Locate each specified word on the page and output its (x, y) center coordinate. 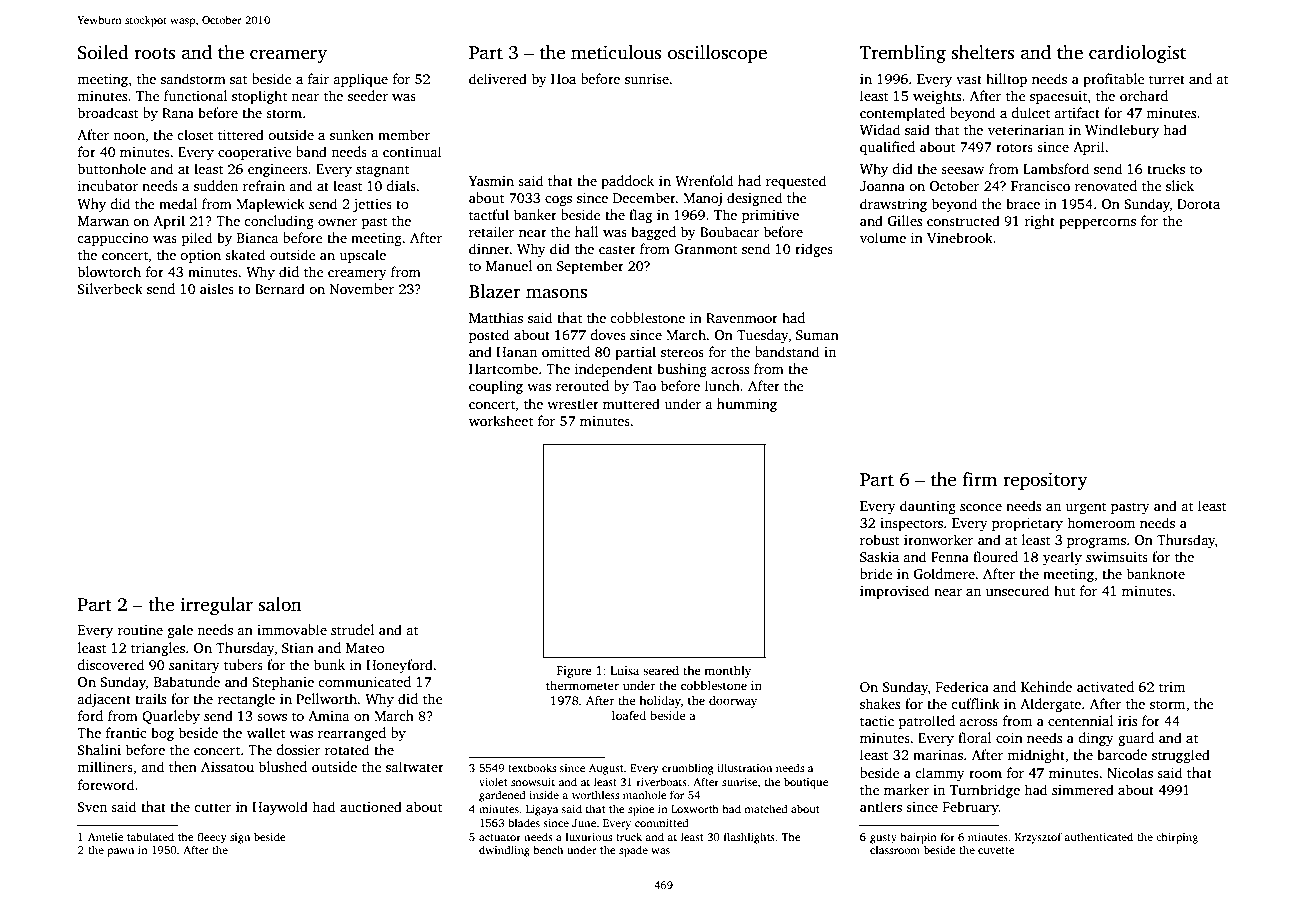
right (1040, 222)
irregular (216, 606)
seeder (368, 95)
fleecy (212, 838)
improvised (895, 592)
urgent (1086, 508)
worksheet (501, 420)
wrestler (573, 403)
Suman (817, 335)
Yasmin (491, 181)
